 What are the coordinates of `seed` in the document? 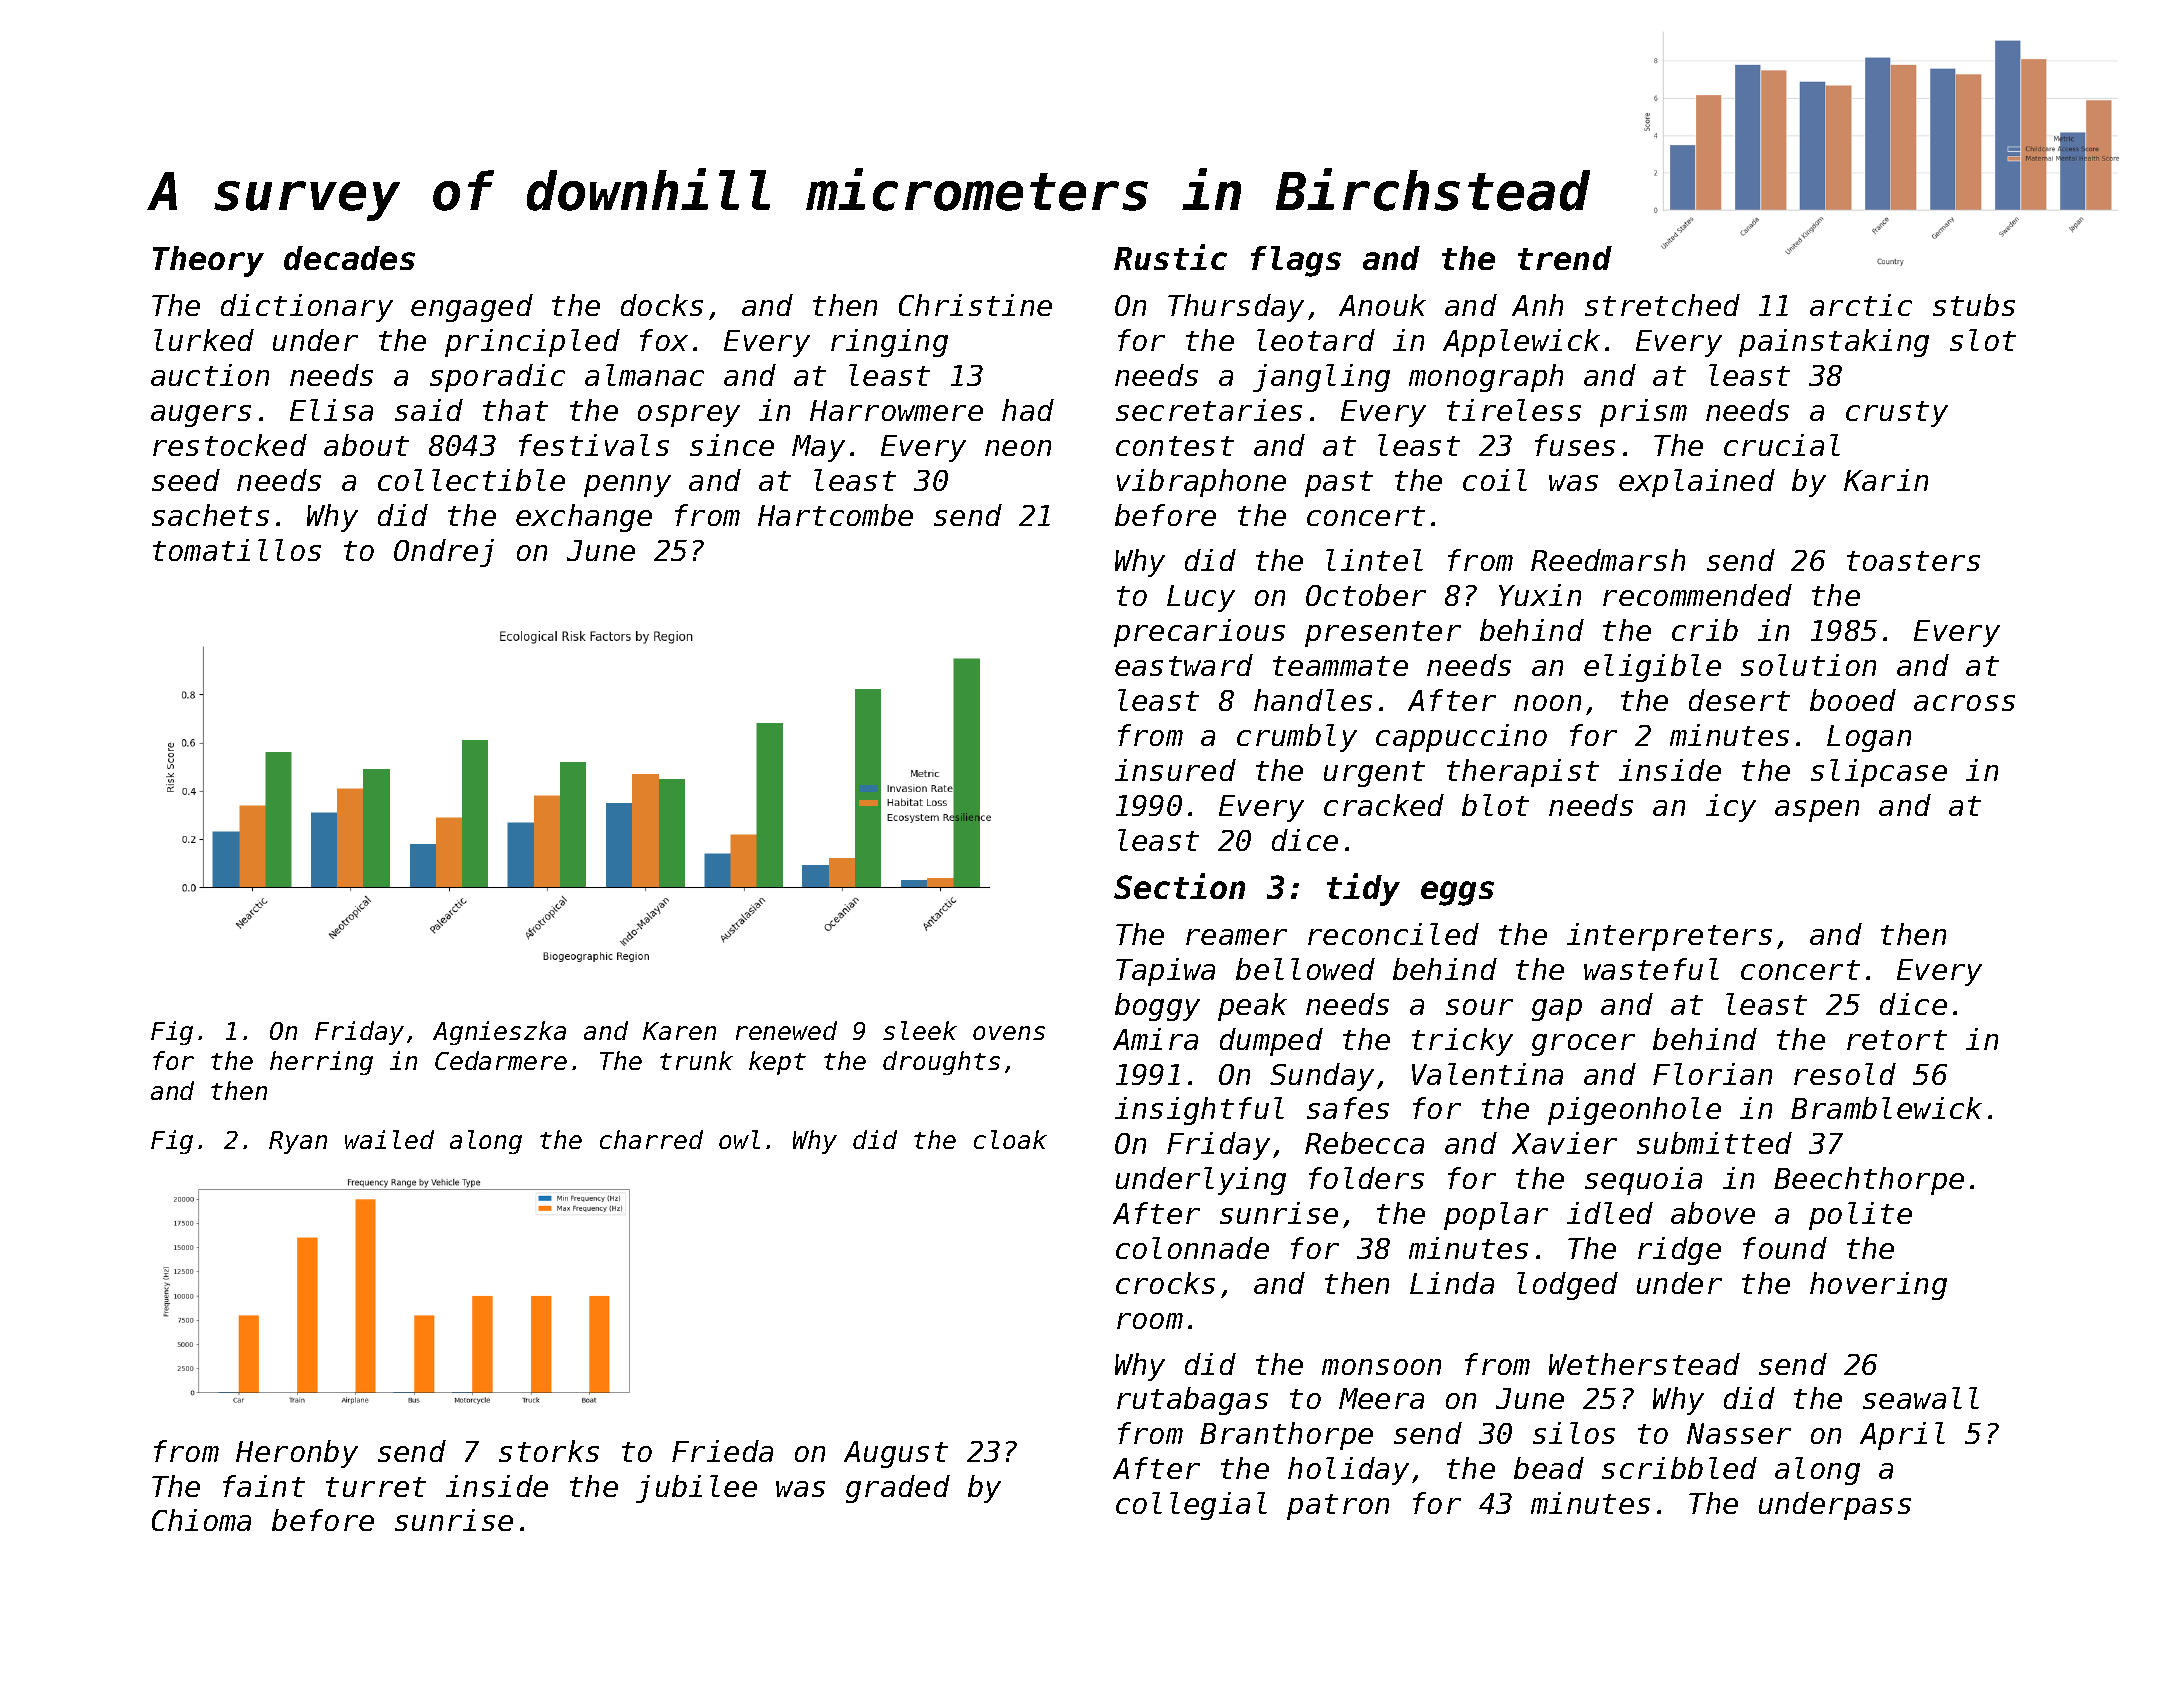 It's located at (186, 480).
